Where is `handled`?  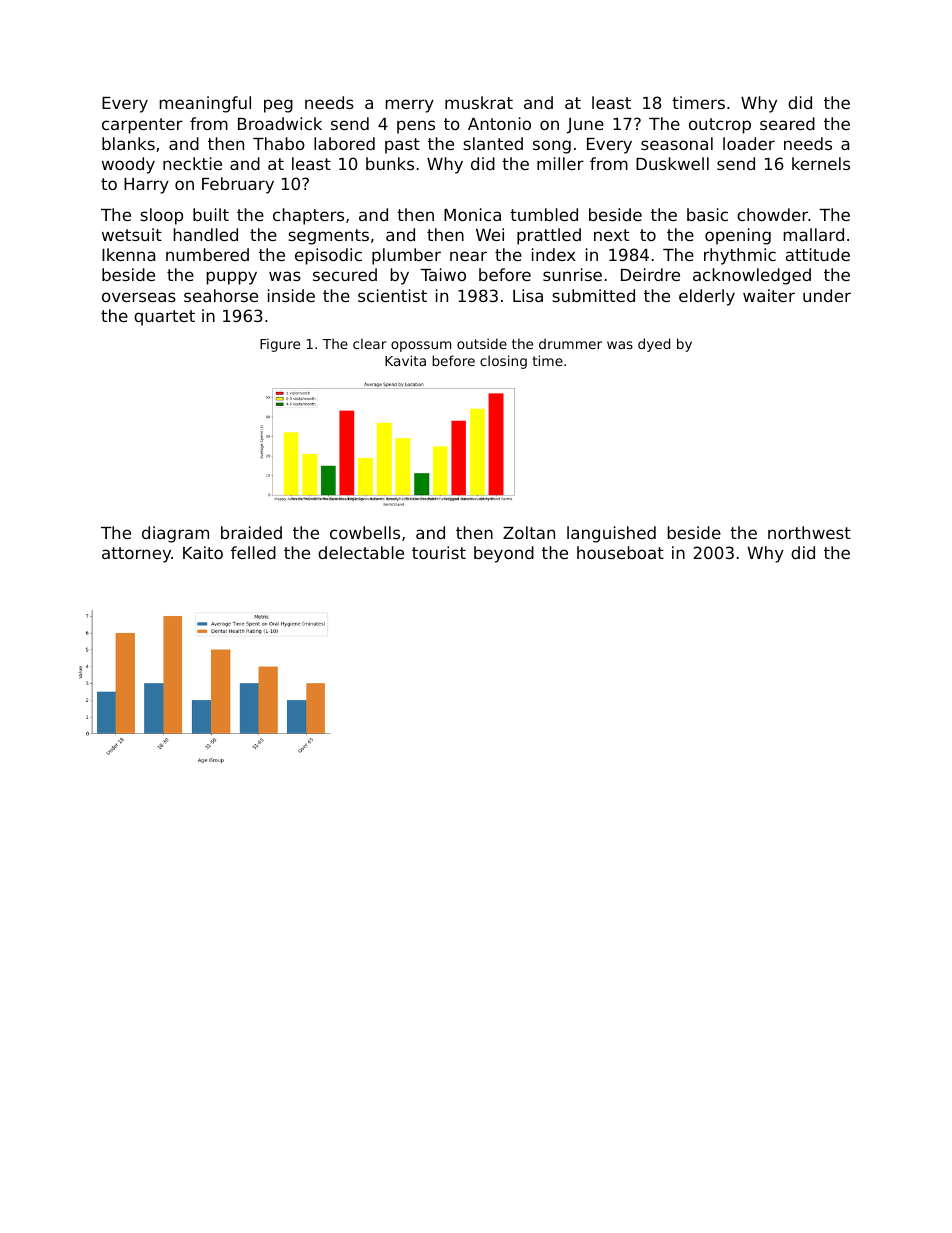 handled is located at coordinates (206, 234).
